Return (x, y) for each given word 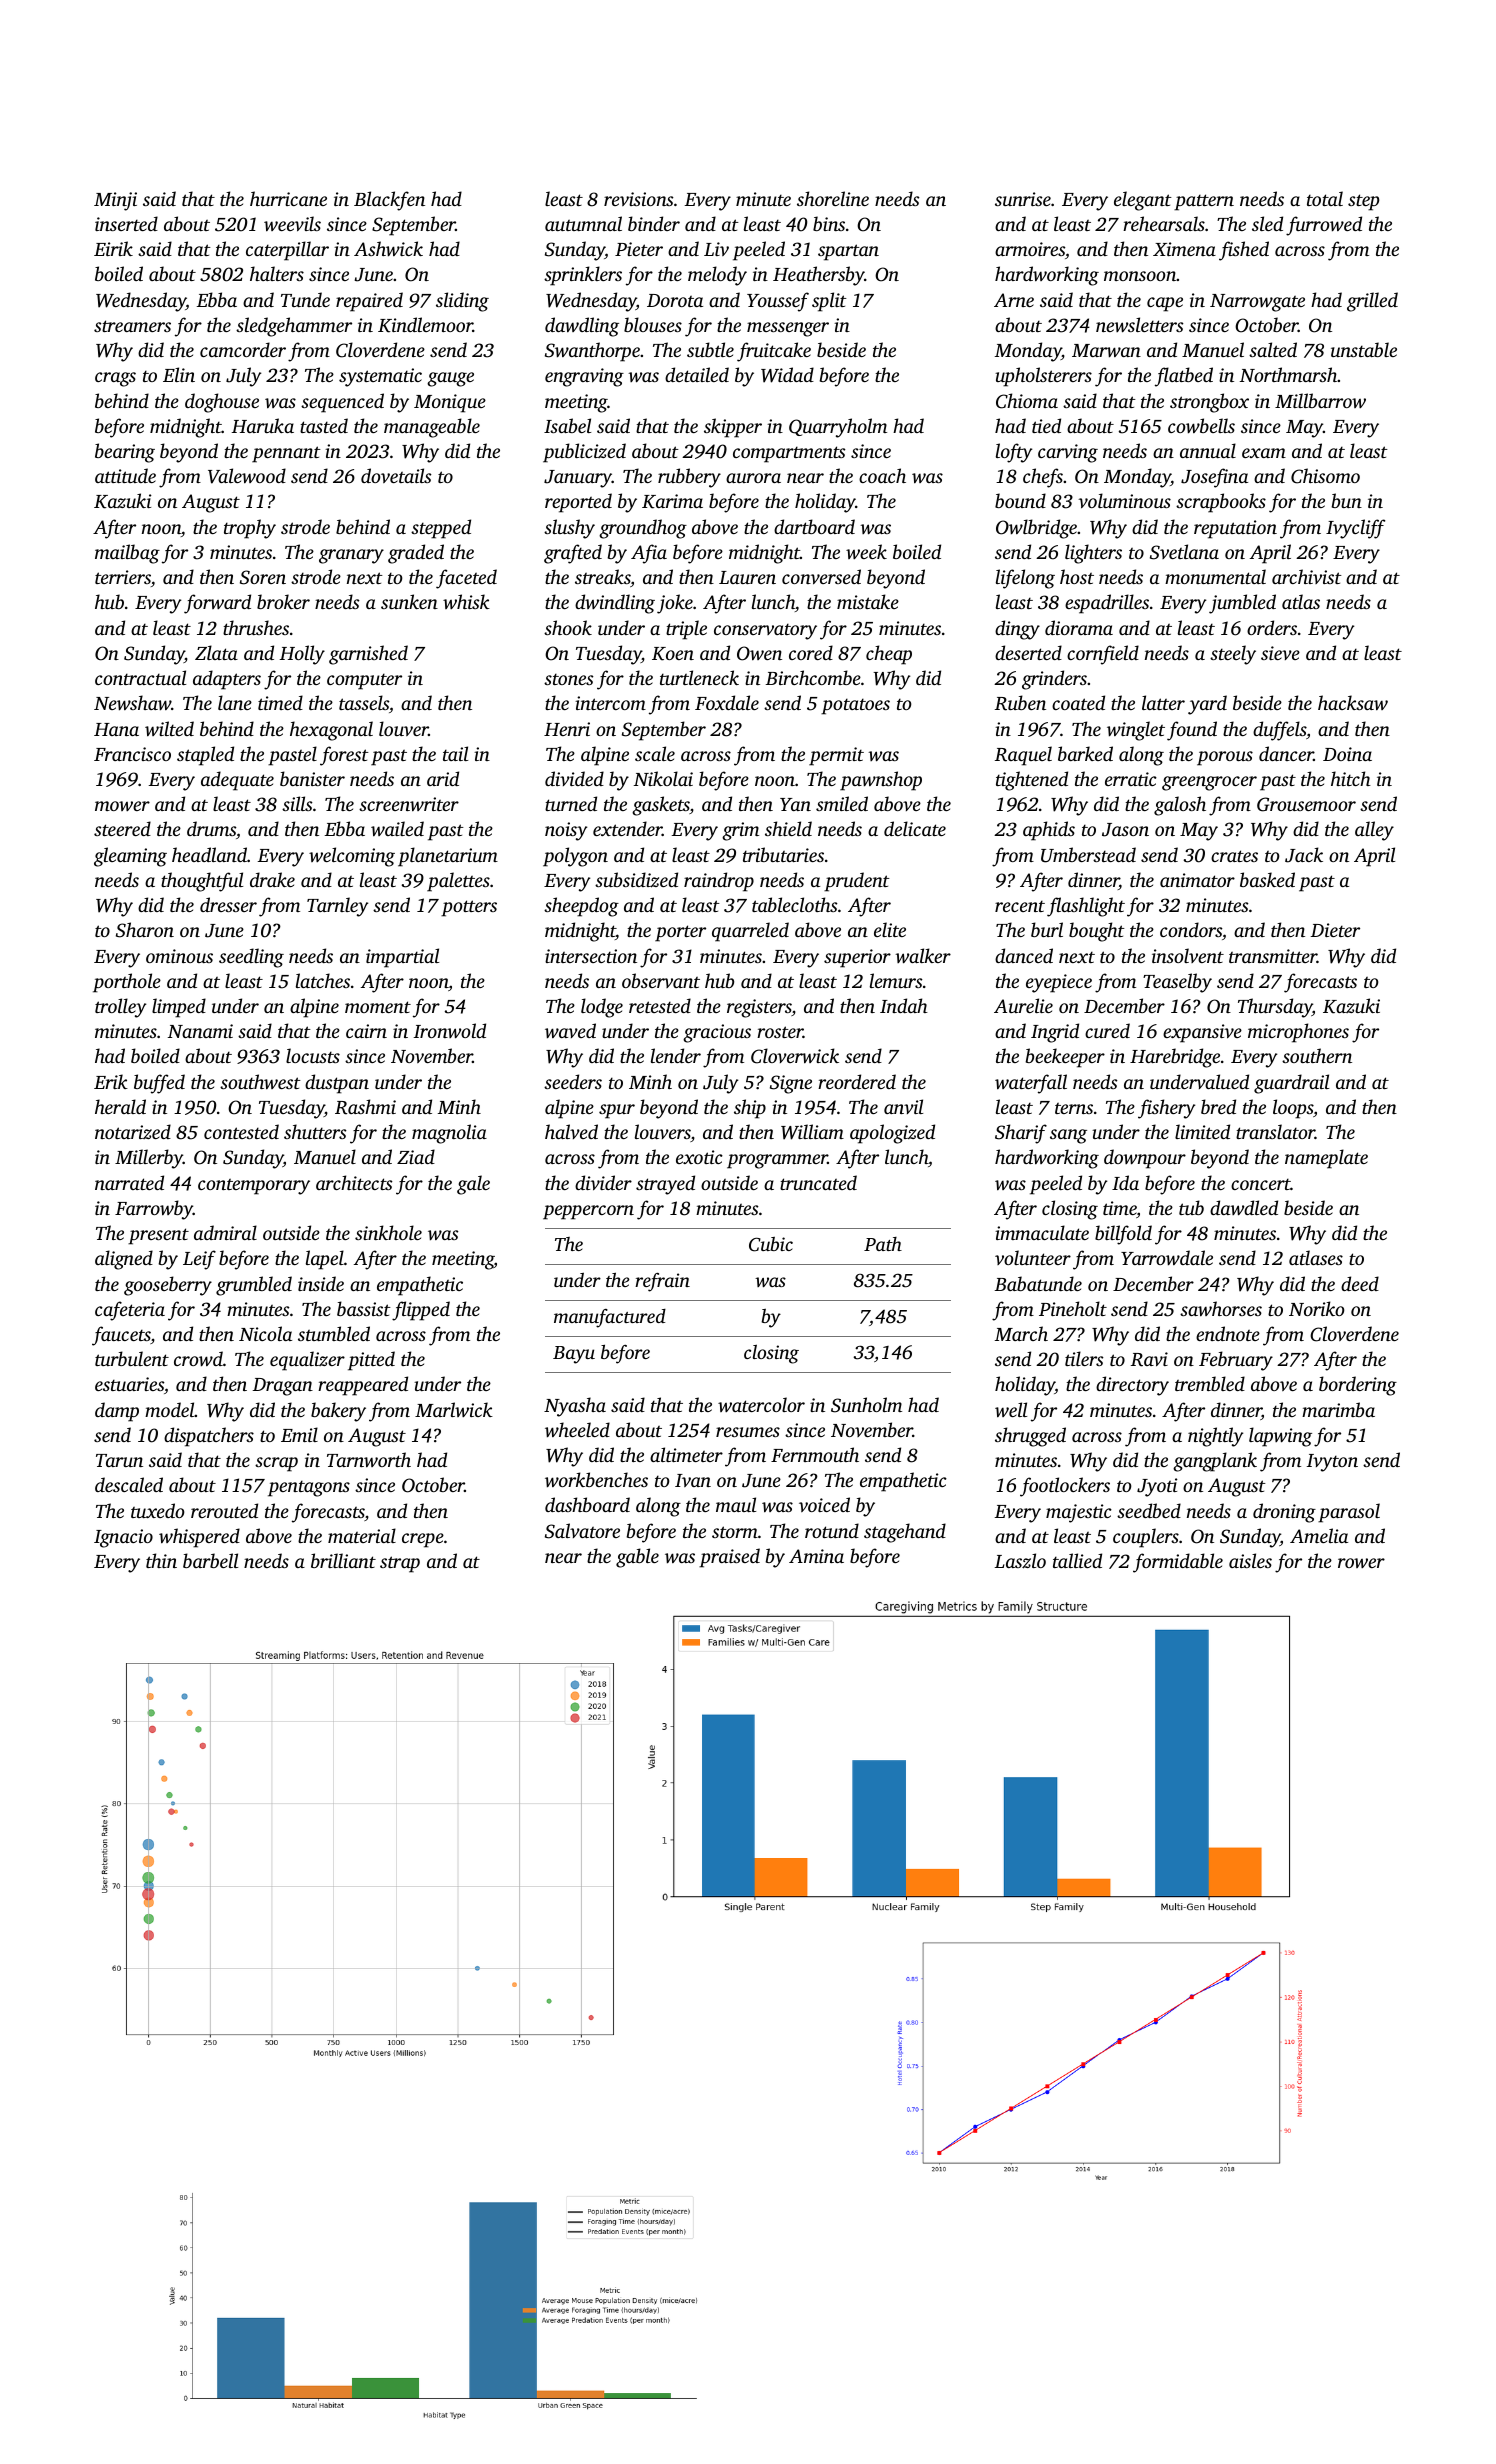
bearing (125, 453)
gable (637, 1558)
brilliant (343, 1560)
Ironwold (450, 1031)
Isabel (567, 425)
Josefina (1214, 478)
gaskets (661, 806)
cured (1107, 1030)
